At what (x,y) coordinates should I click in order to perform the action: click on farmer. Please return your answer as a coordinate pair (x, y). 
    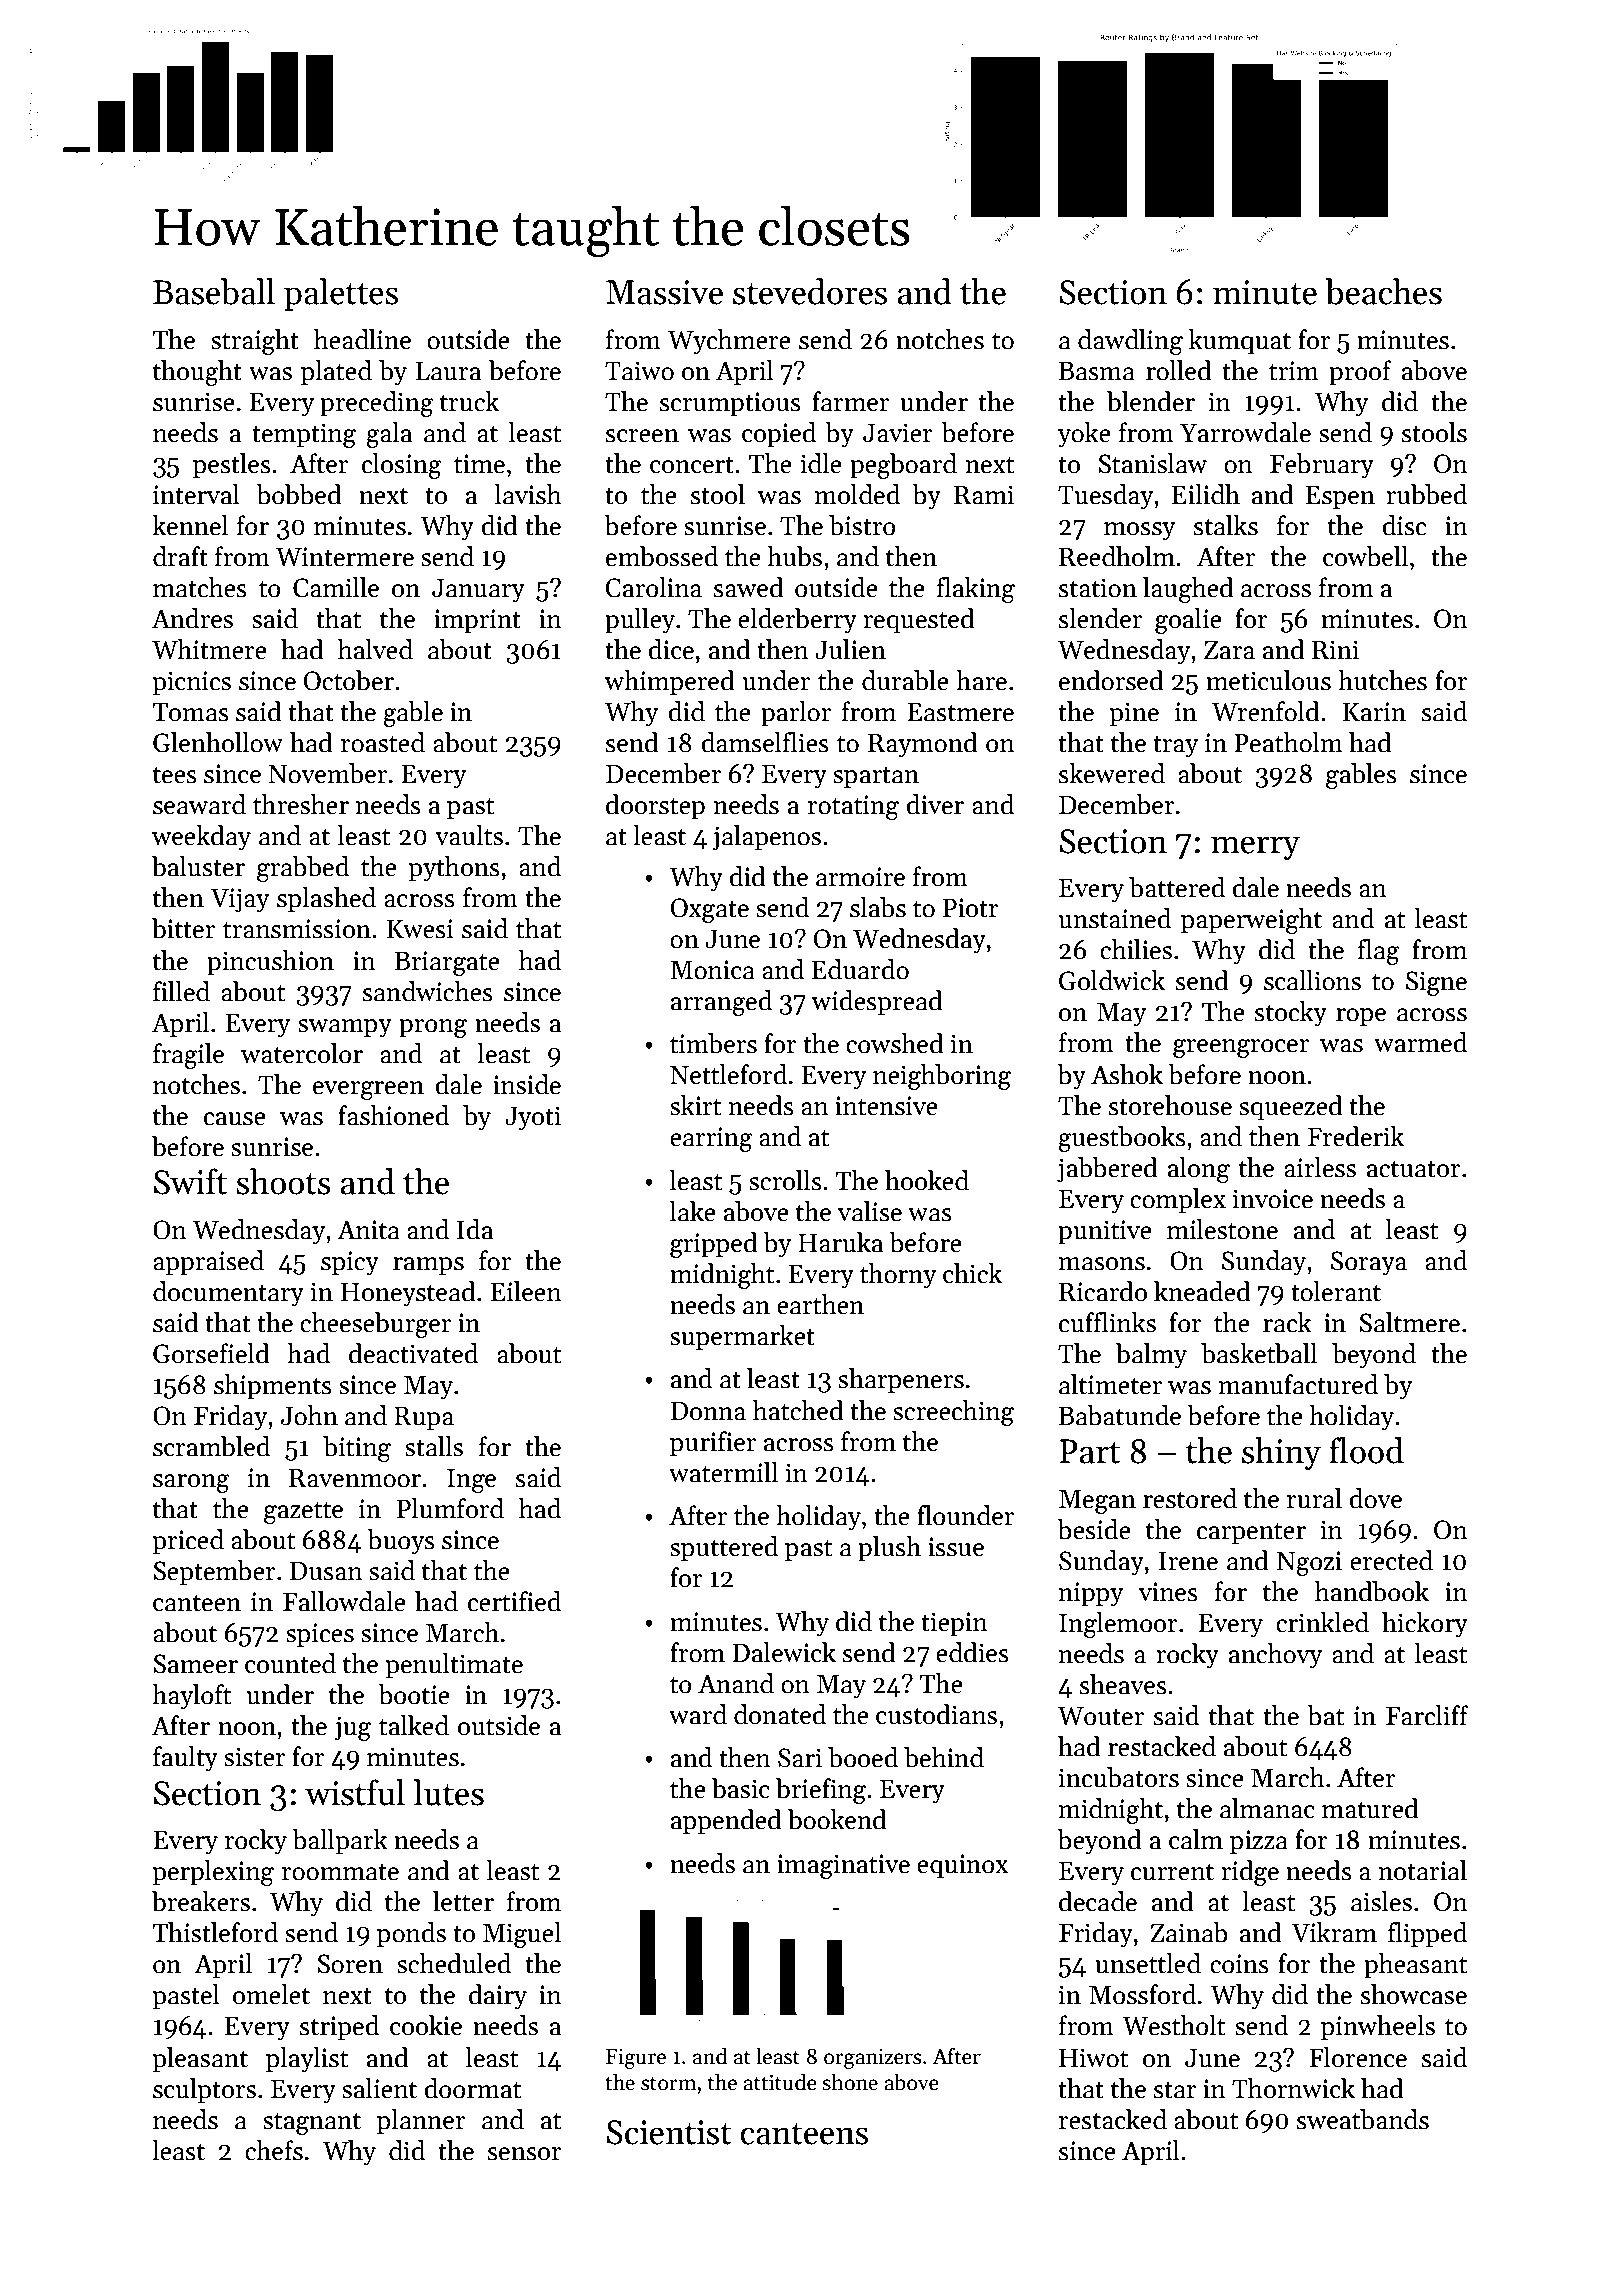
    Looking at the image, I should click on (850, 401).
